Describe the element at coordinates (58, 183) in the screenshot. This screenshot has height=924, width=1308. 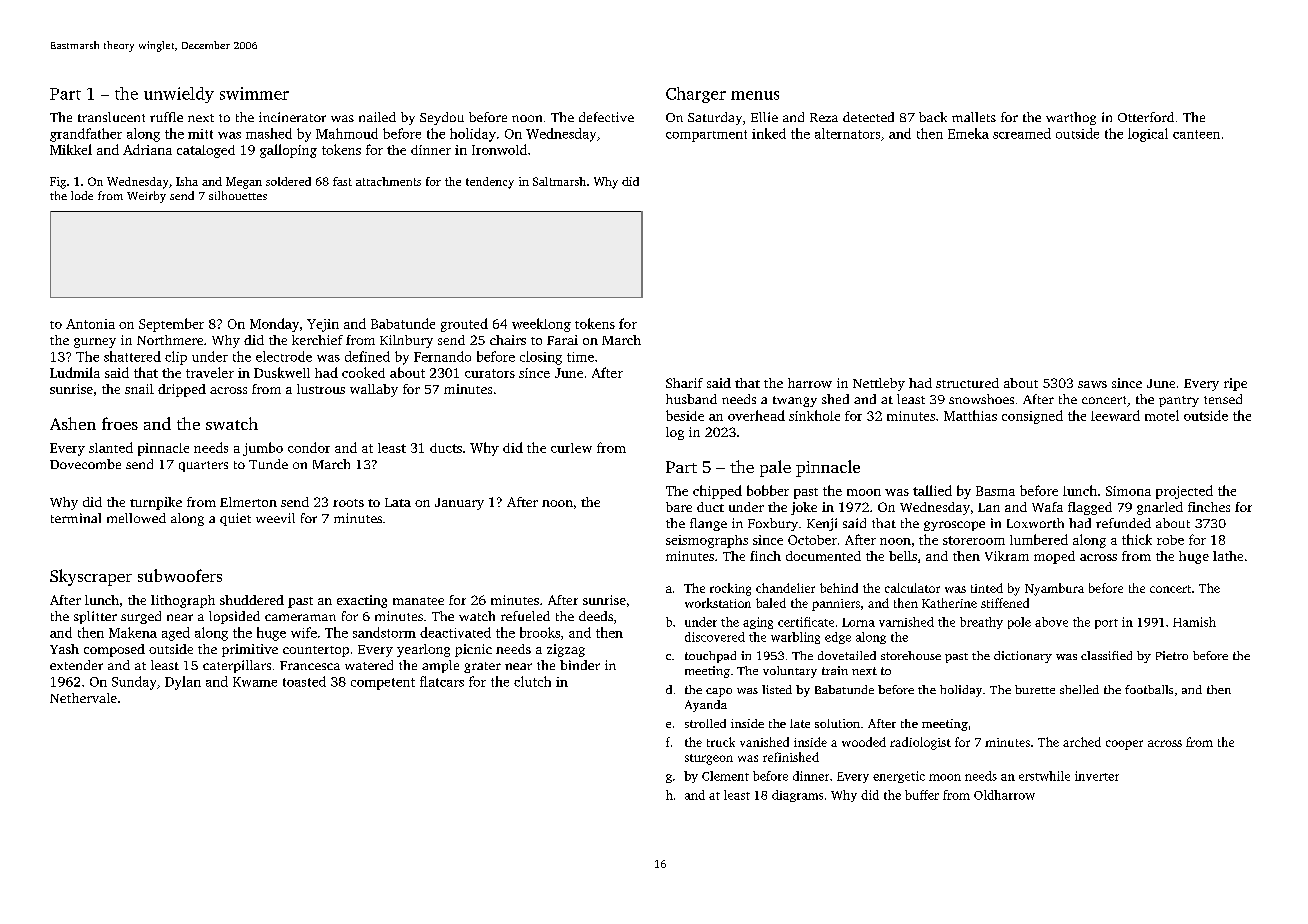
I see `Fig` at that location.
